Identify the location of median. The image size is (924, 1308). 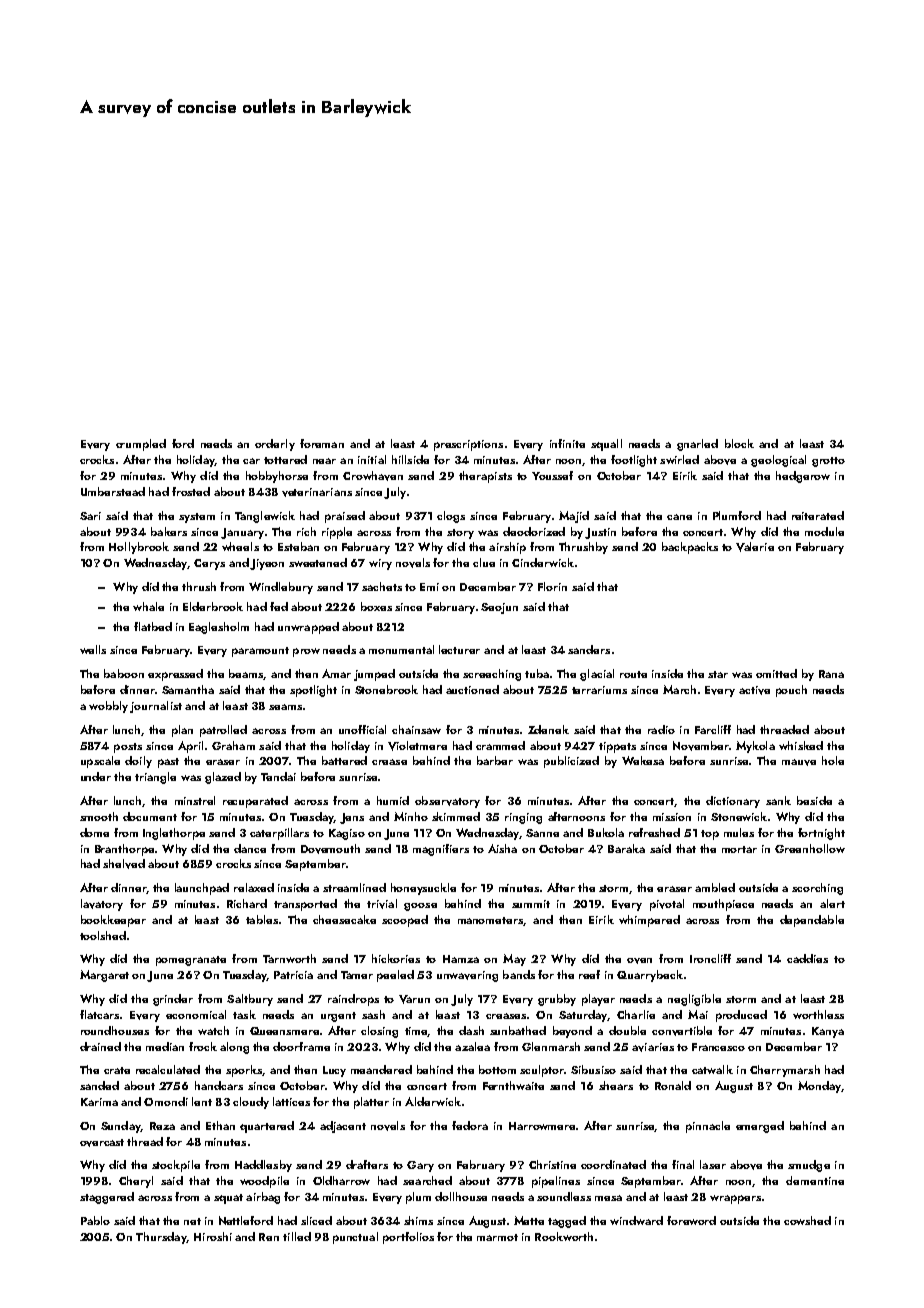
(165, 1046).
